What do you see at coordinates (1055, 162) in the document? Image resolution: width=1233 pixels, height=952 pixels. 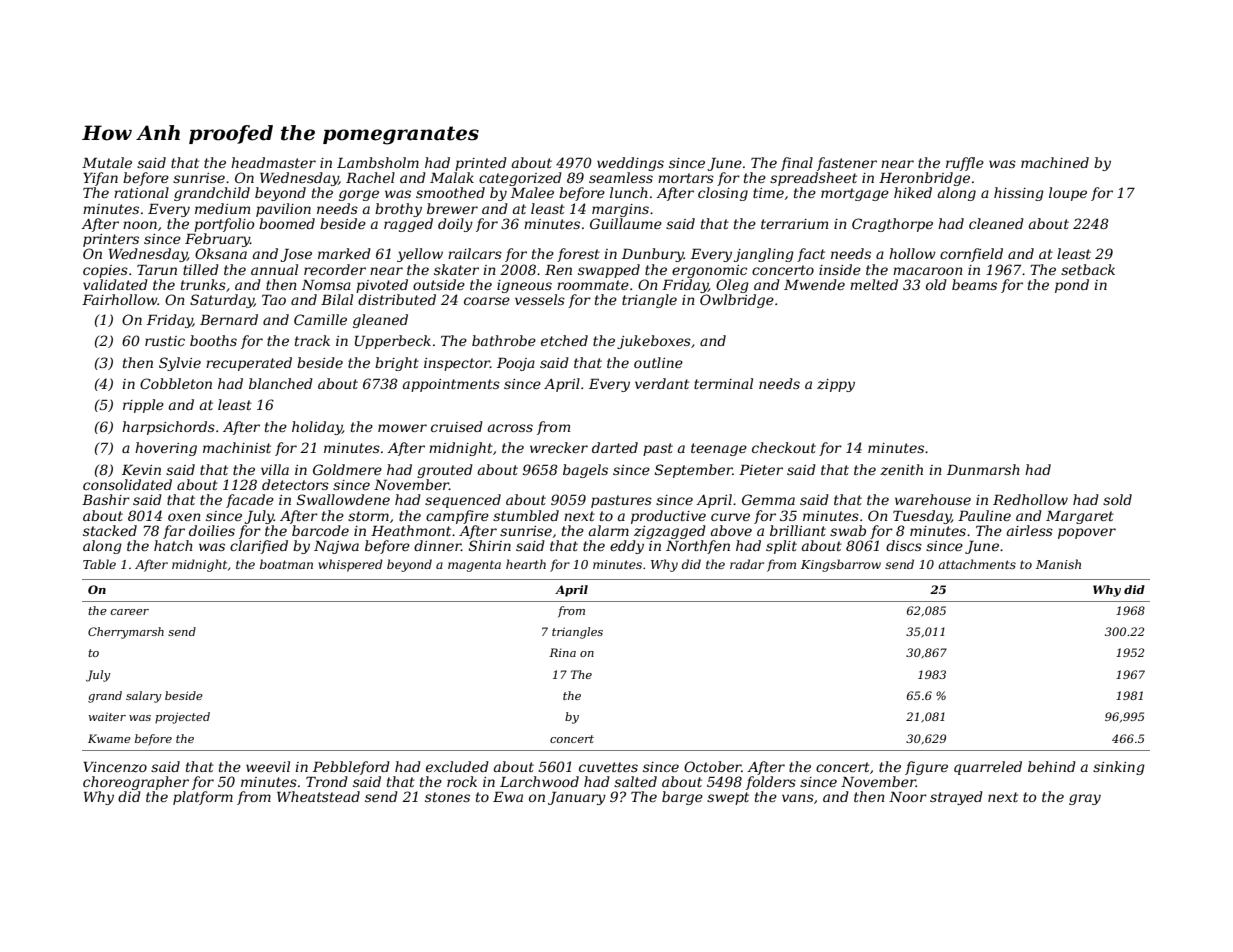 I see `machined` at bounding box center [1055, 162].
